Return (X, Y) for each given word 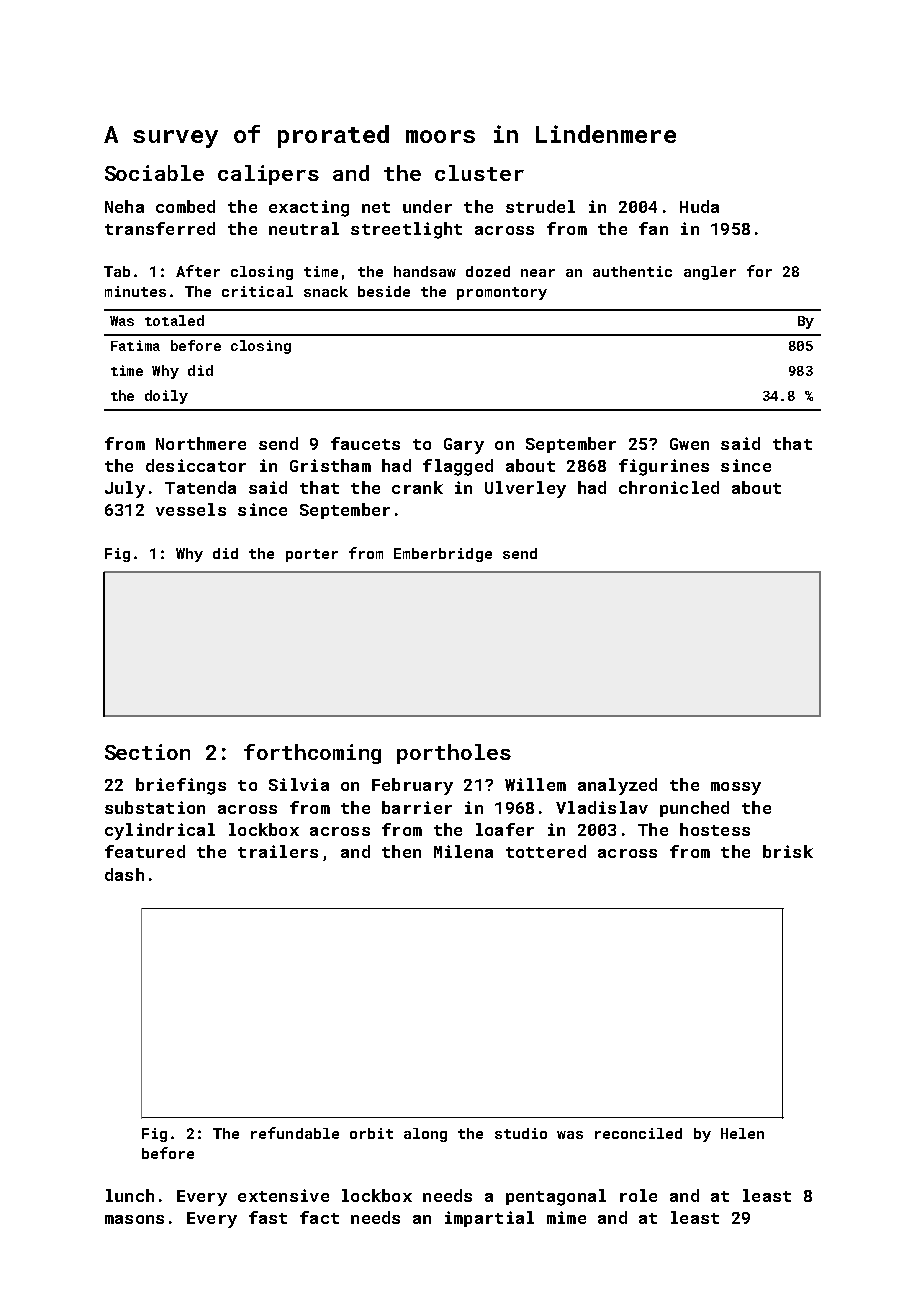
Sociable (154, 173)
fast (268, 1217)
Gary (464, 446)
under (427, 206)
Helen (742, 1133)
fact (319, 1217)
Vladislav (602, 807)
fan (653, 228)
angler (710, 273)
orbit (371, 1133)
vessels (191, 509)
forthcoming (312, 754)
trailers (278, 851)
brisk (788, 851)
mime (566, 1217)
